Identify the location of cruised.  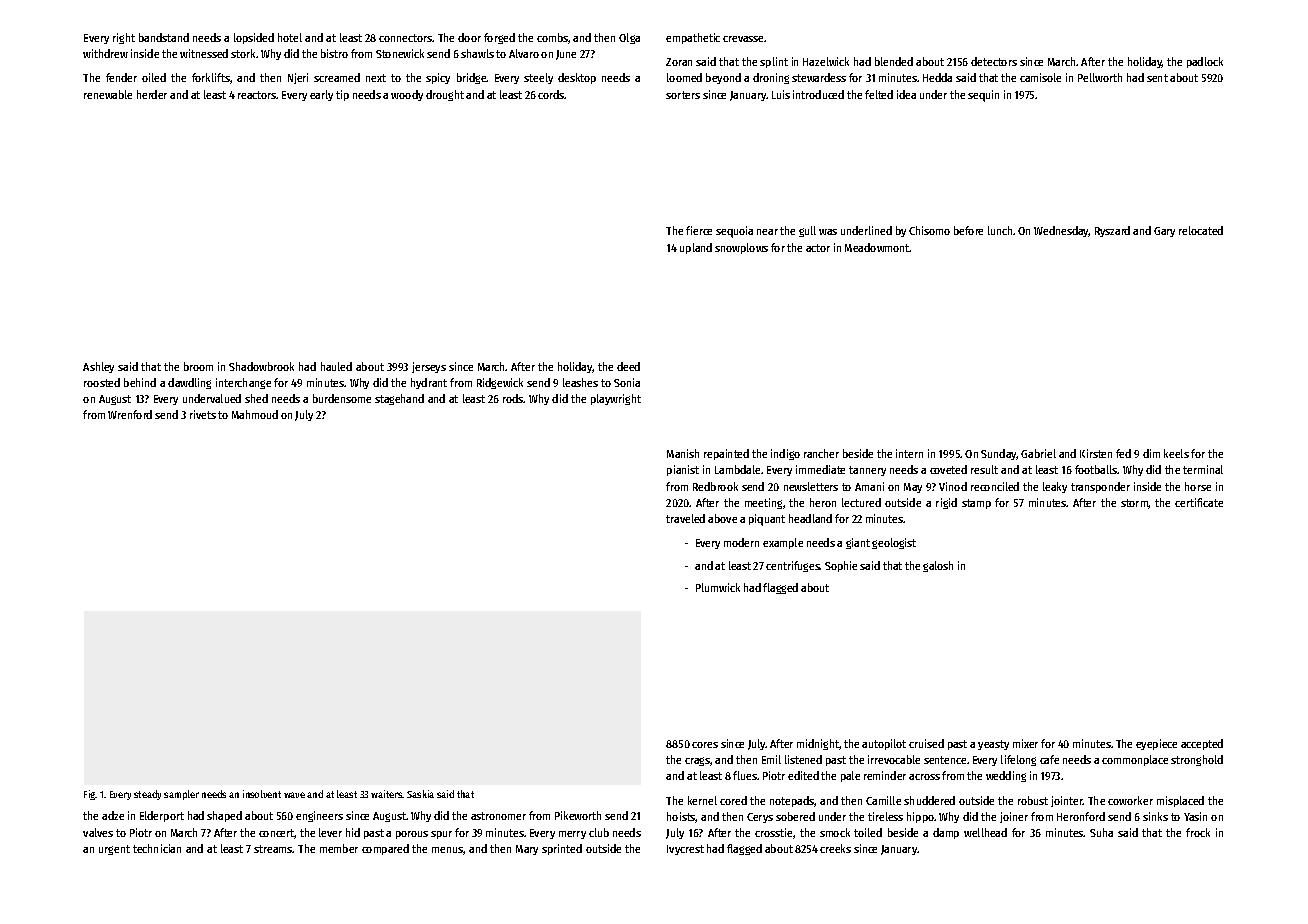
(926, 743).
